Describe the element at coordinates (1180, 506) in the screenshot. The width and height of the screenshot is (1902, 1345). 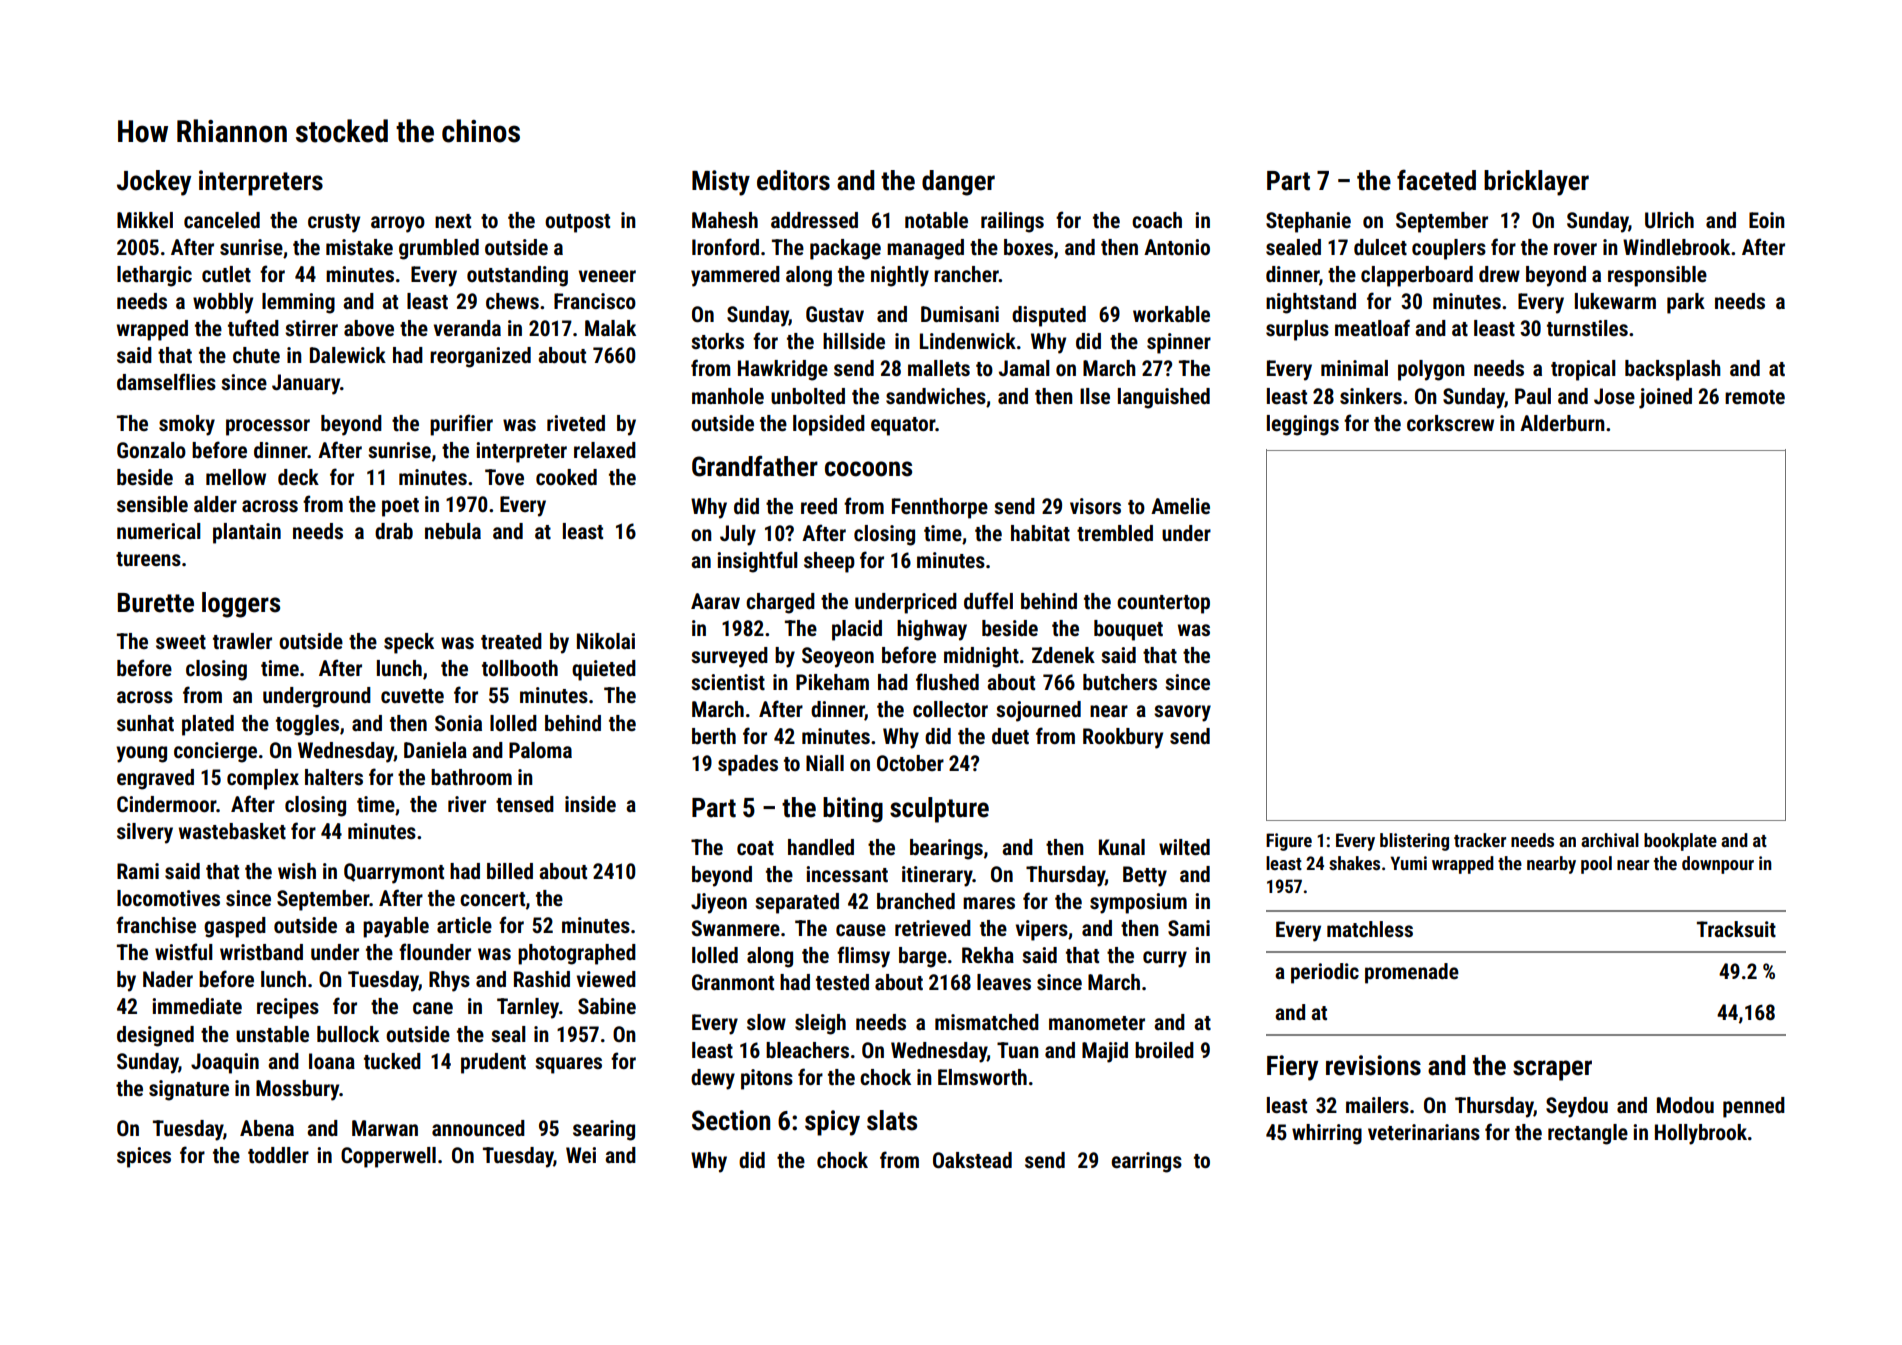
I see `Amelie` at that location.
